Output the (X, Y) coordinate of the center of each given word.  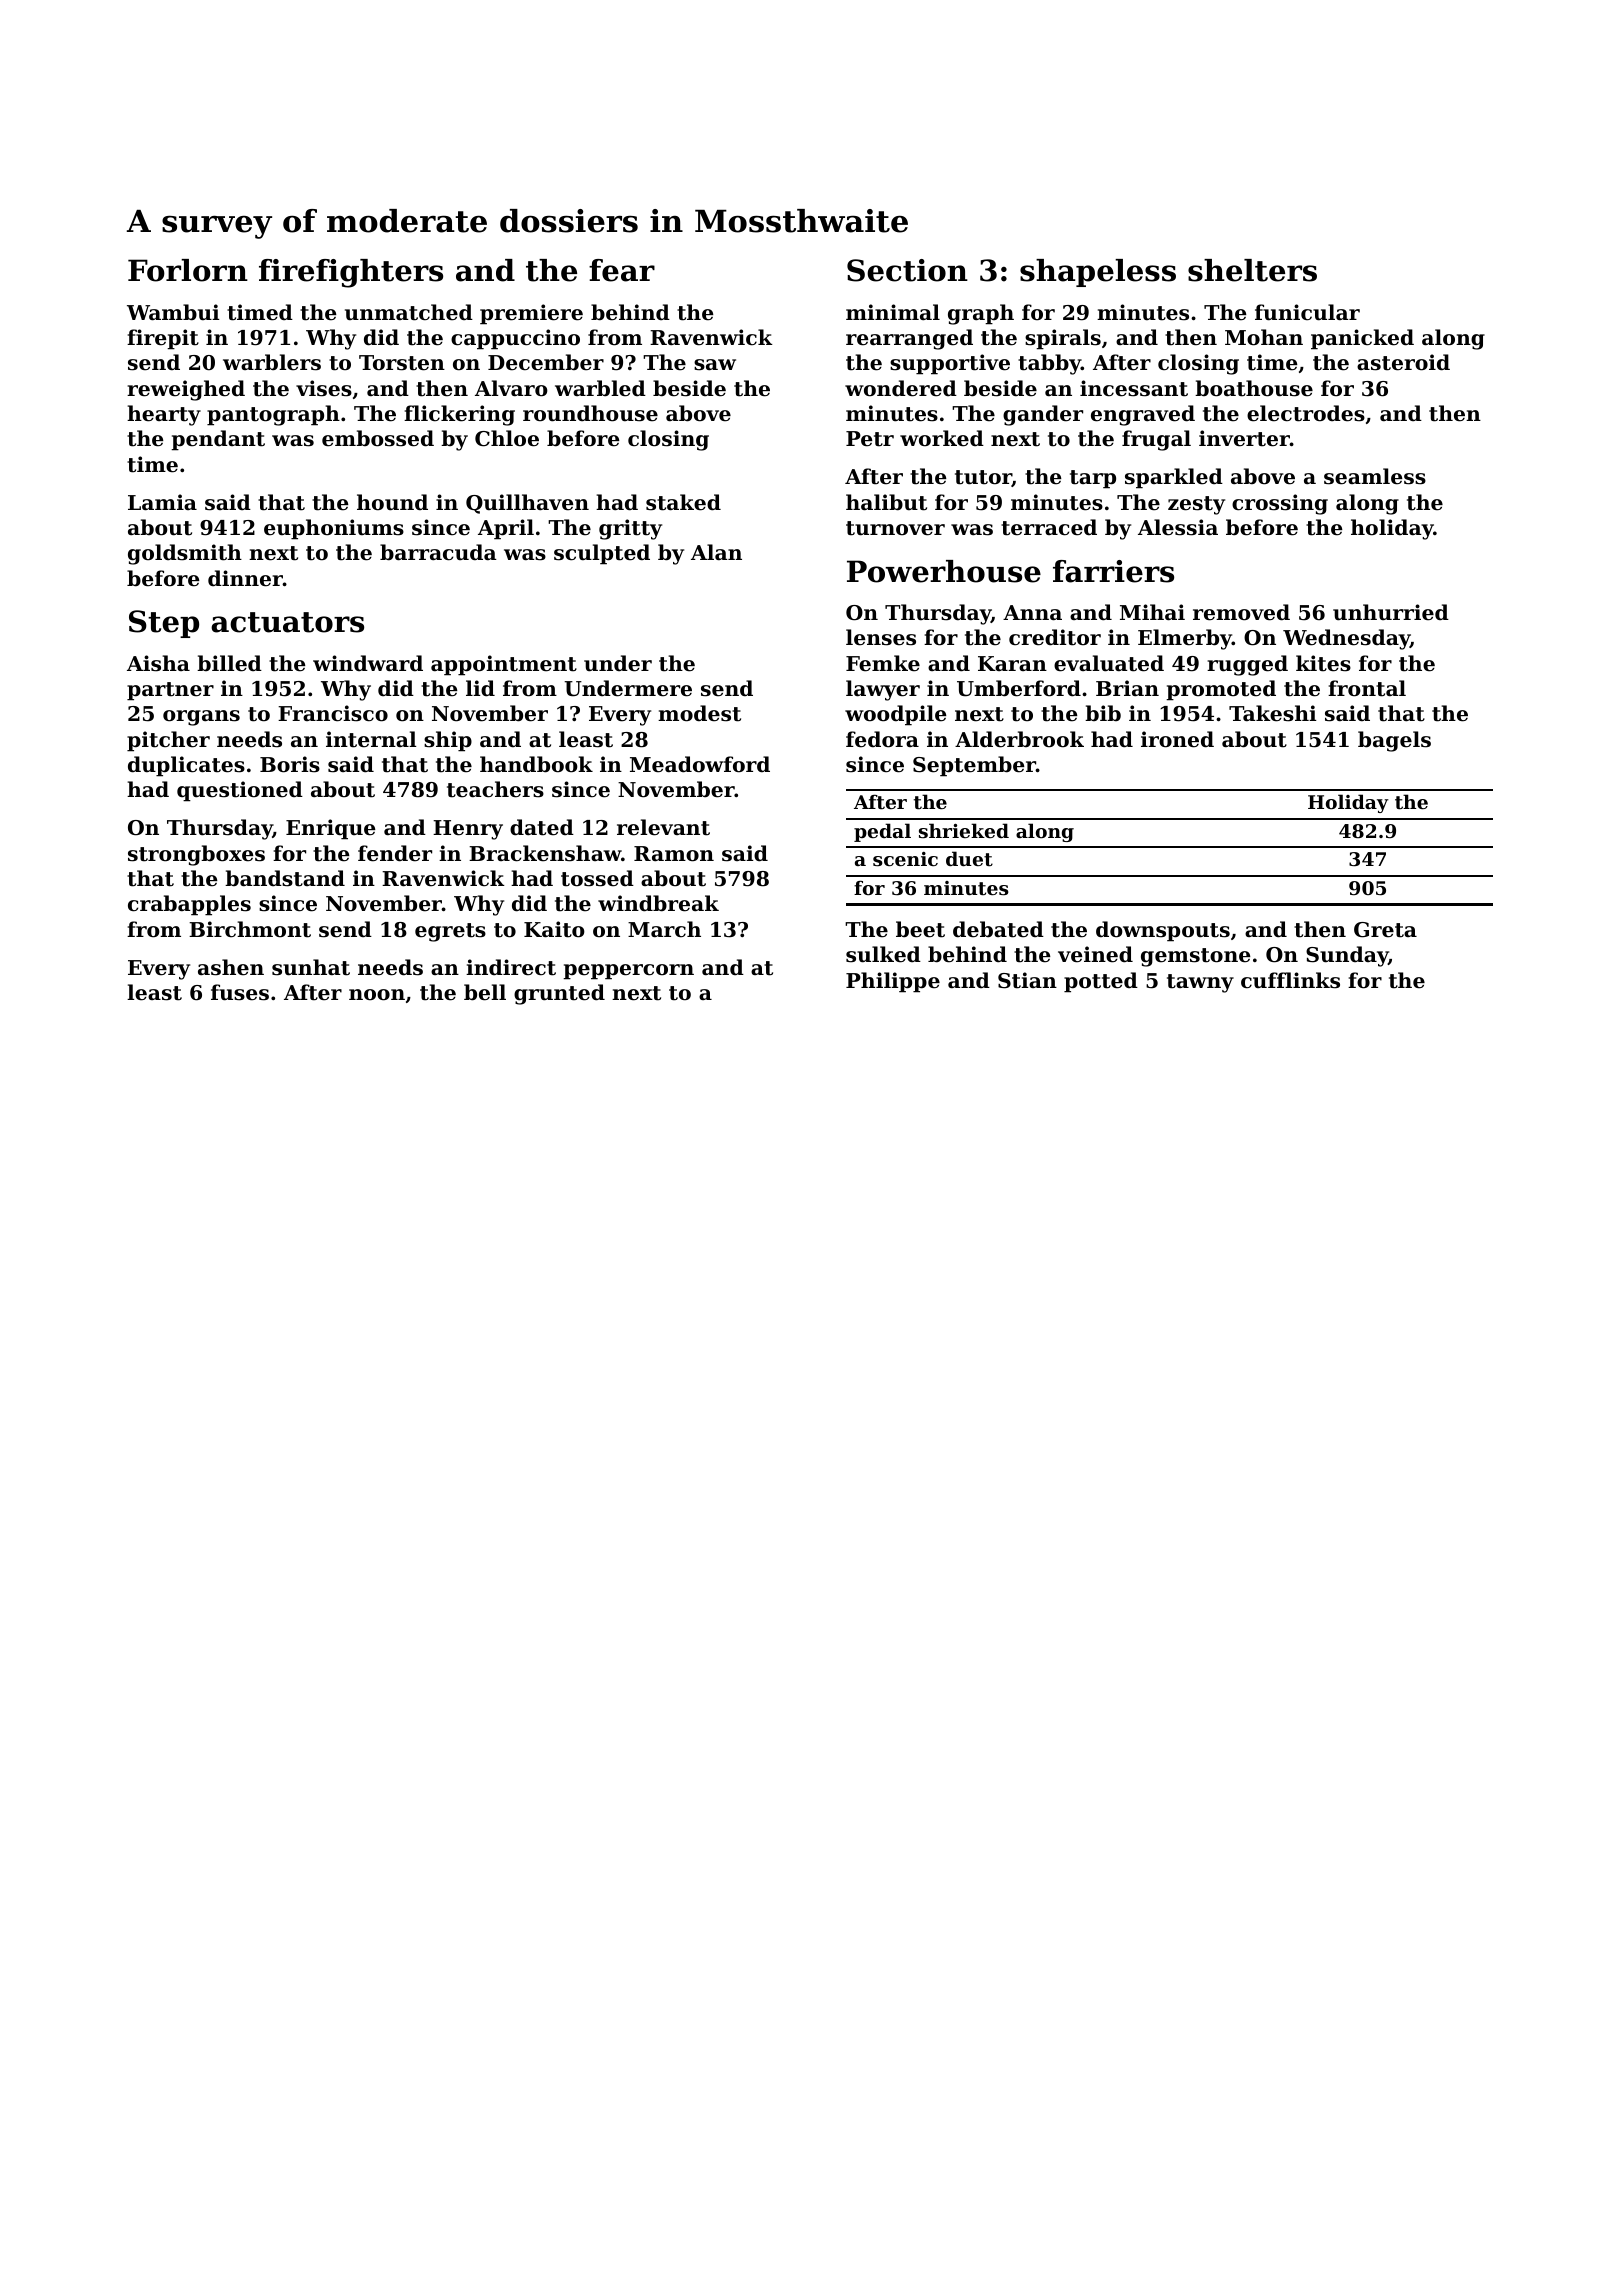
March (664, 929)
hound (392, 502)
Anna (1032, 613)
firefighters (351, 273)
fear (622, 270)
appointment (504, 665)
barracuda (438, 552)
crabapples (189, 905)
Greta (1385, 930)
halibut (886, 502)
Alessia (1178, 527)
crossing (1280, 504)
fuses (240, 992)
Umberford (1019, 688)
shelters (1252, 270)
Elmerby (1185, 639)
